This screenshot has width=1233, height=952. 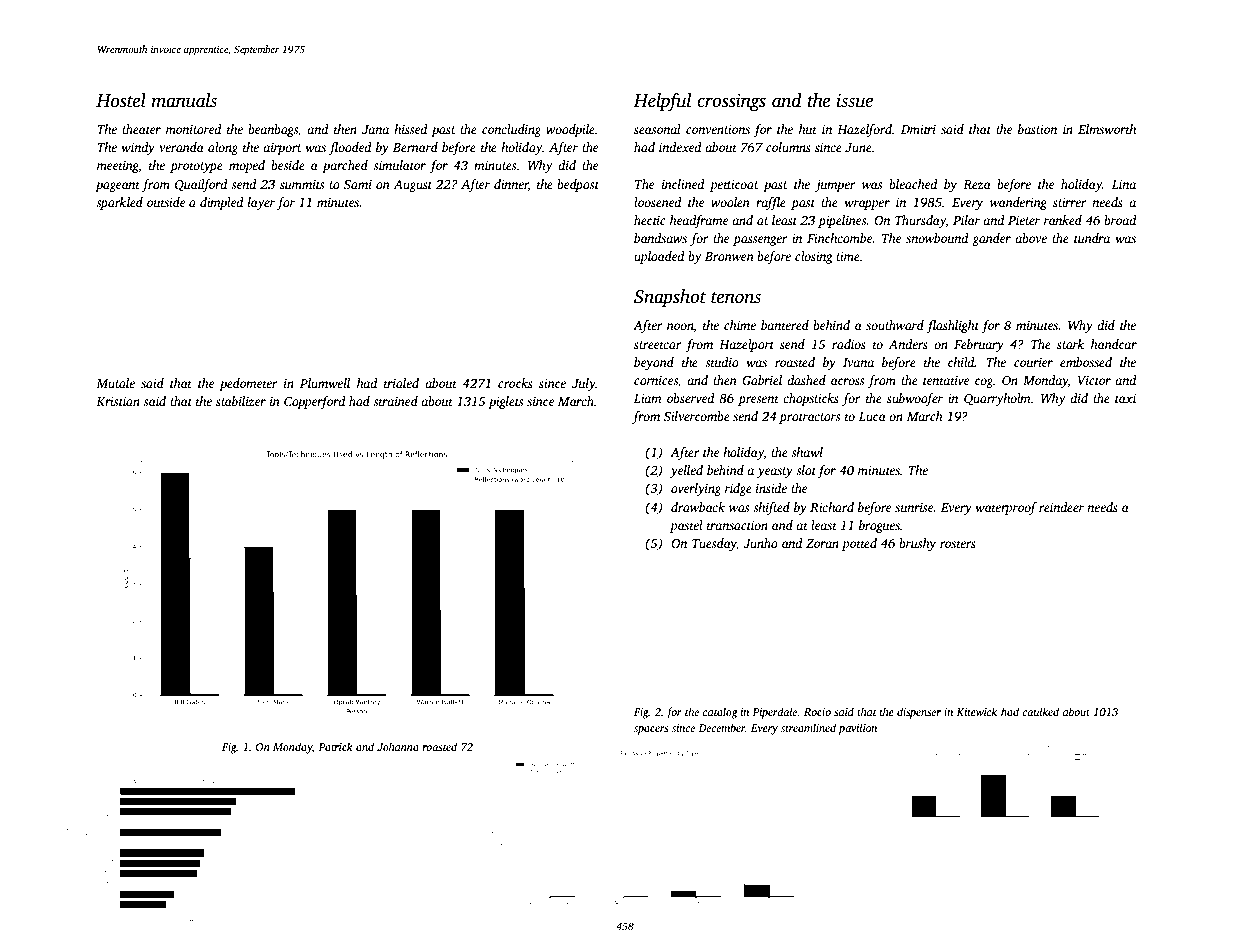 I want to click on Elmsworth, so click(x=1107, y=129).
